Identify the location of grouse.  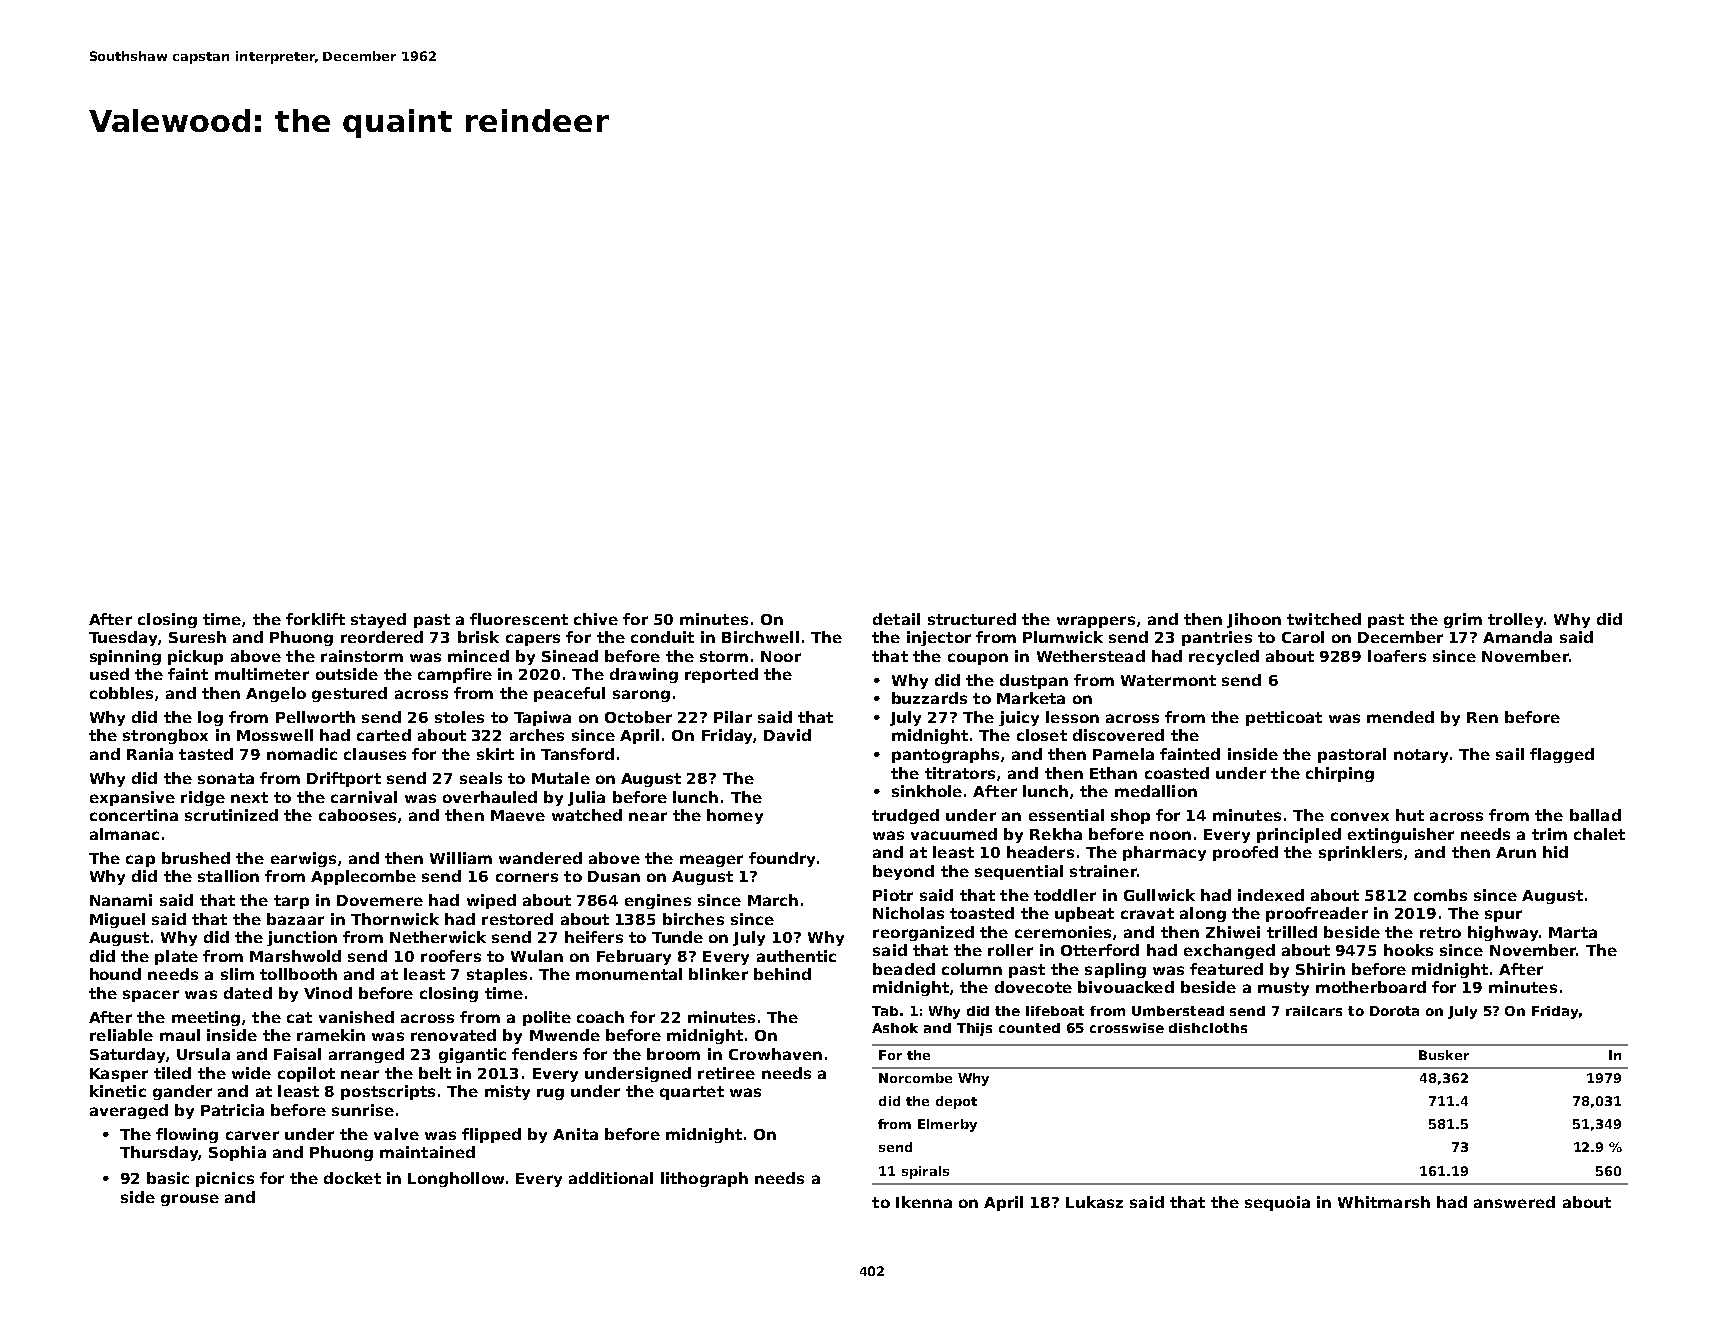
(190, 1200).
